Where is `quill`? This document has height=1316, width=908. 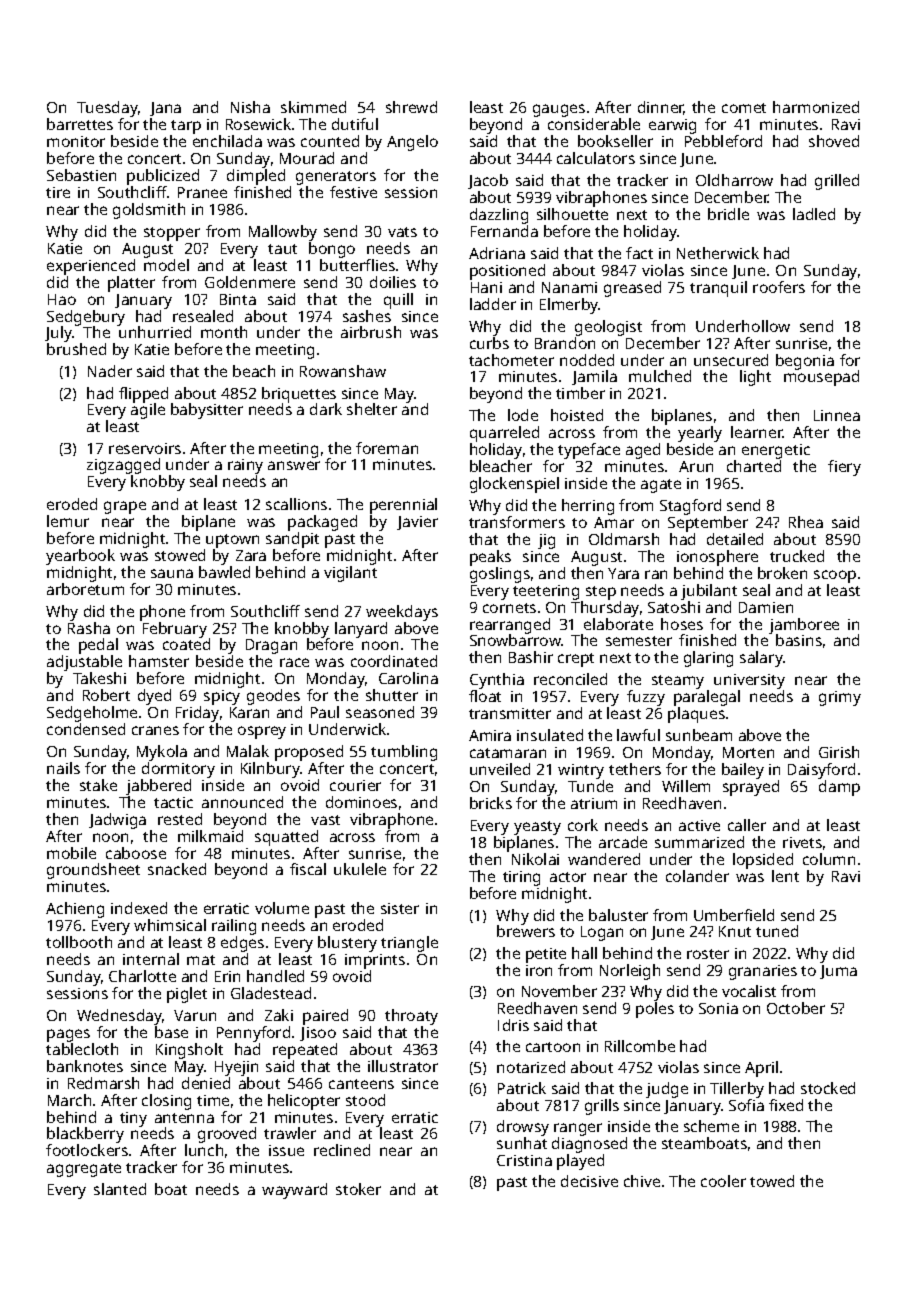
quill is located at coordinates (398, 301).
